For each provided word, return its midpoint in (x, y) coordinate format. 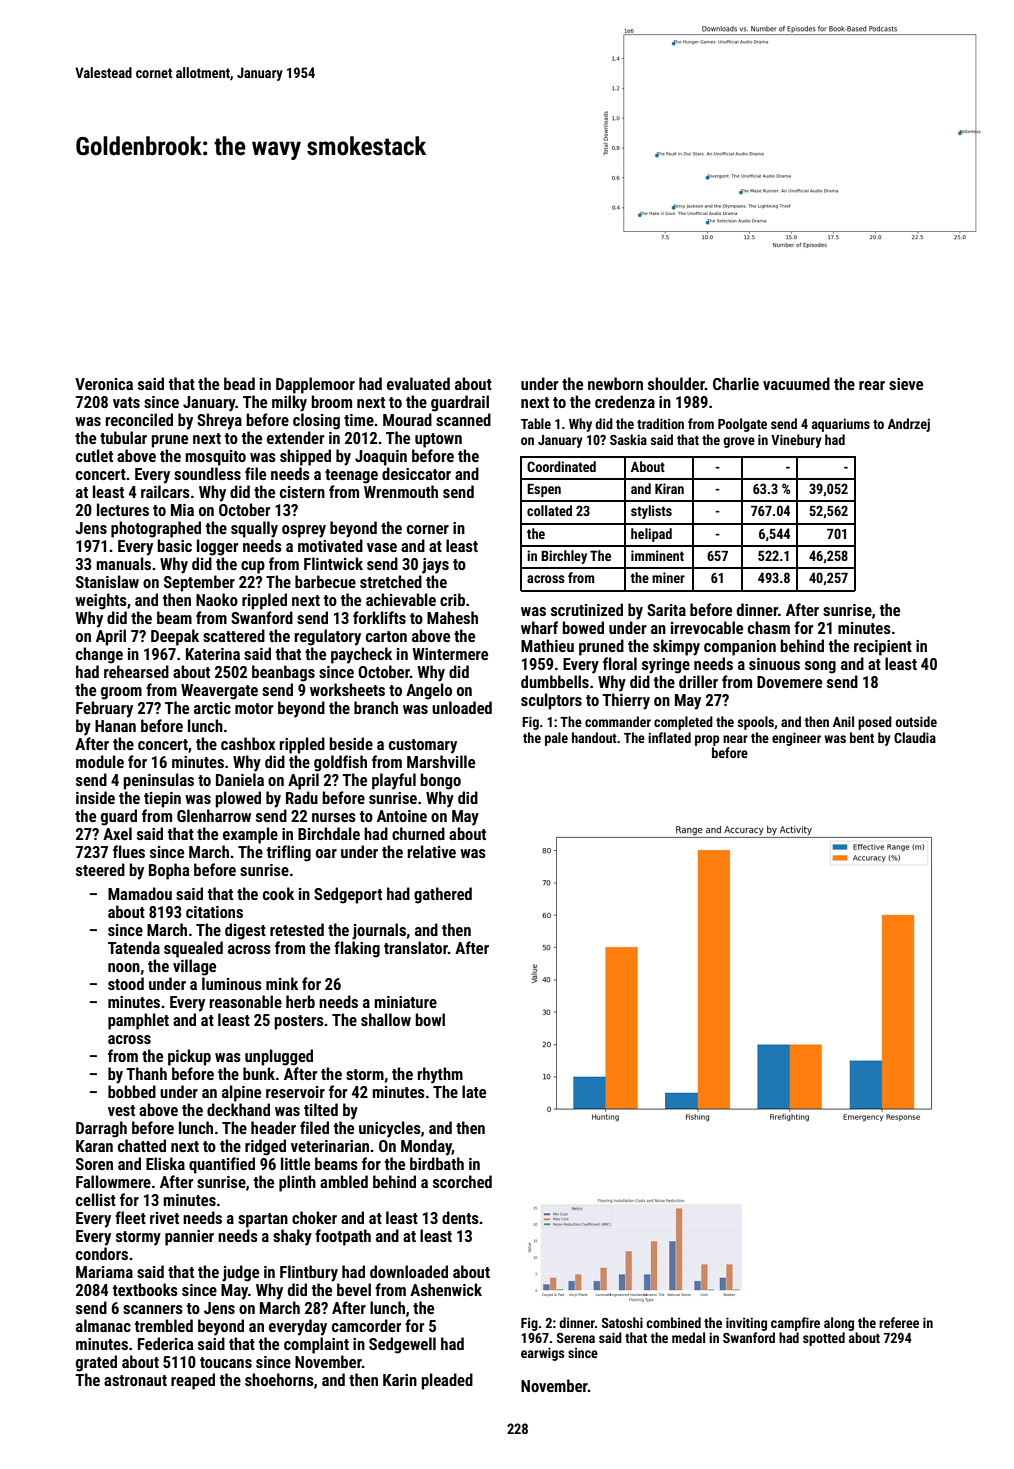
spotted (824, 1339)
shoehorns (279, 1379)
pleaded (447, 1381)
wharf (539, 627)
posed (875, 723)
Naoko (217, 599)
